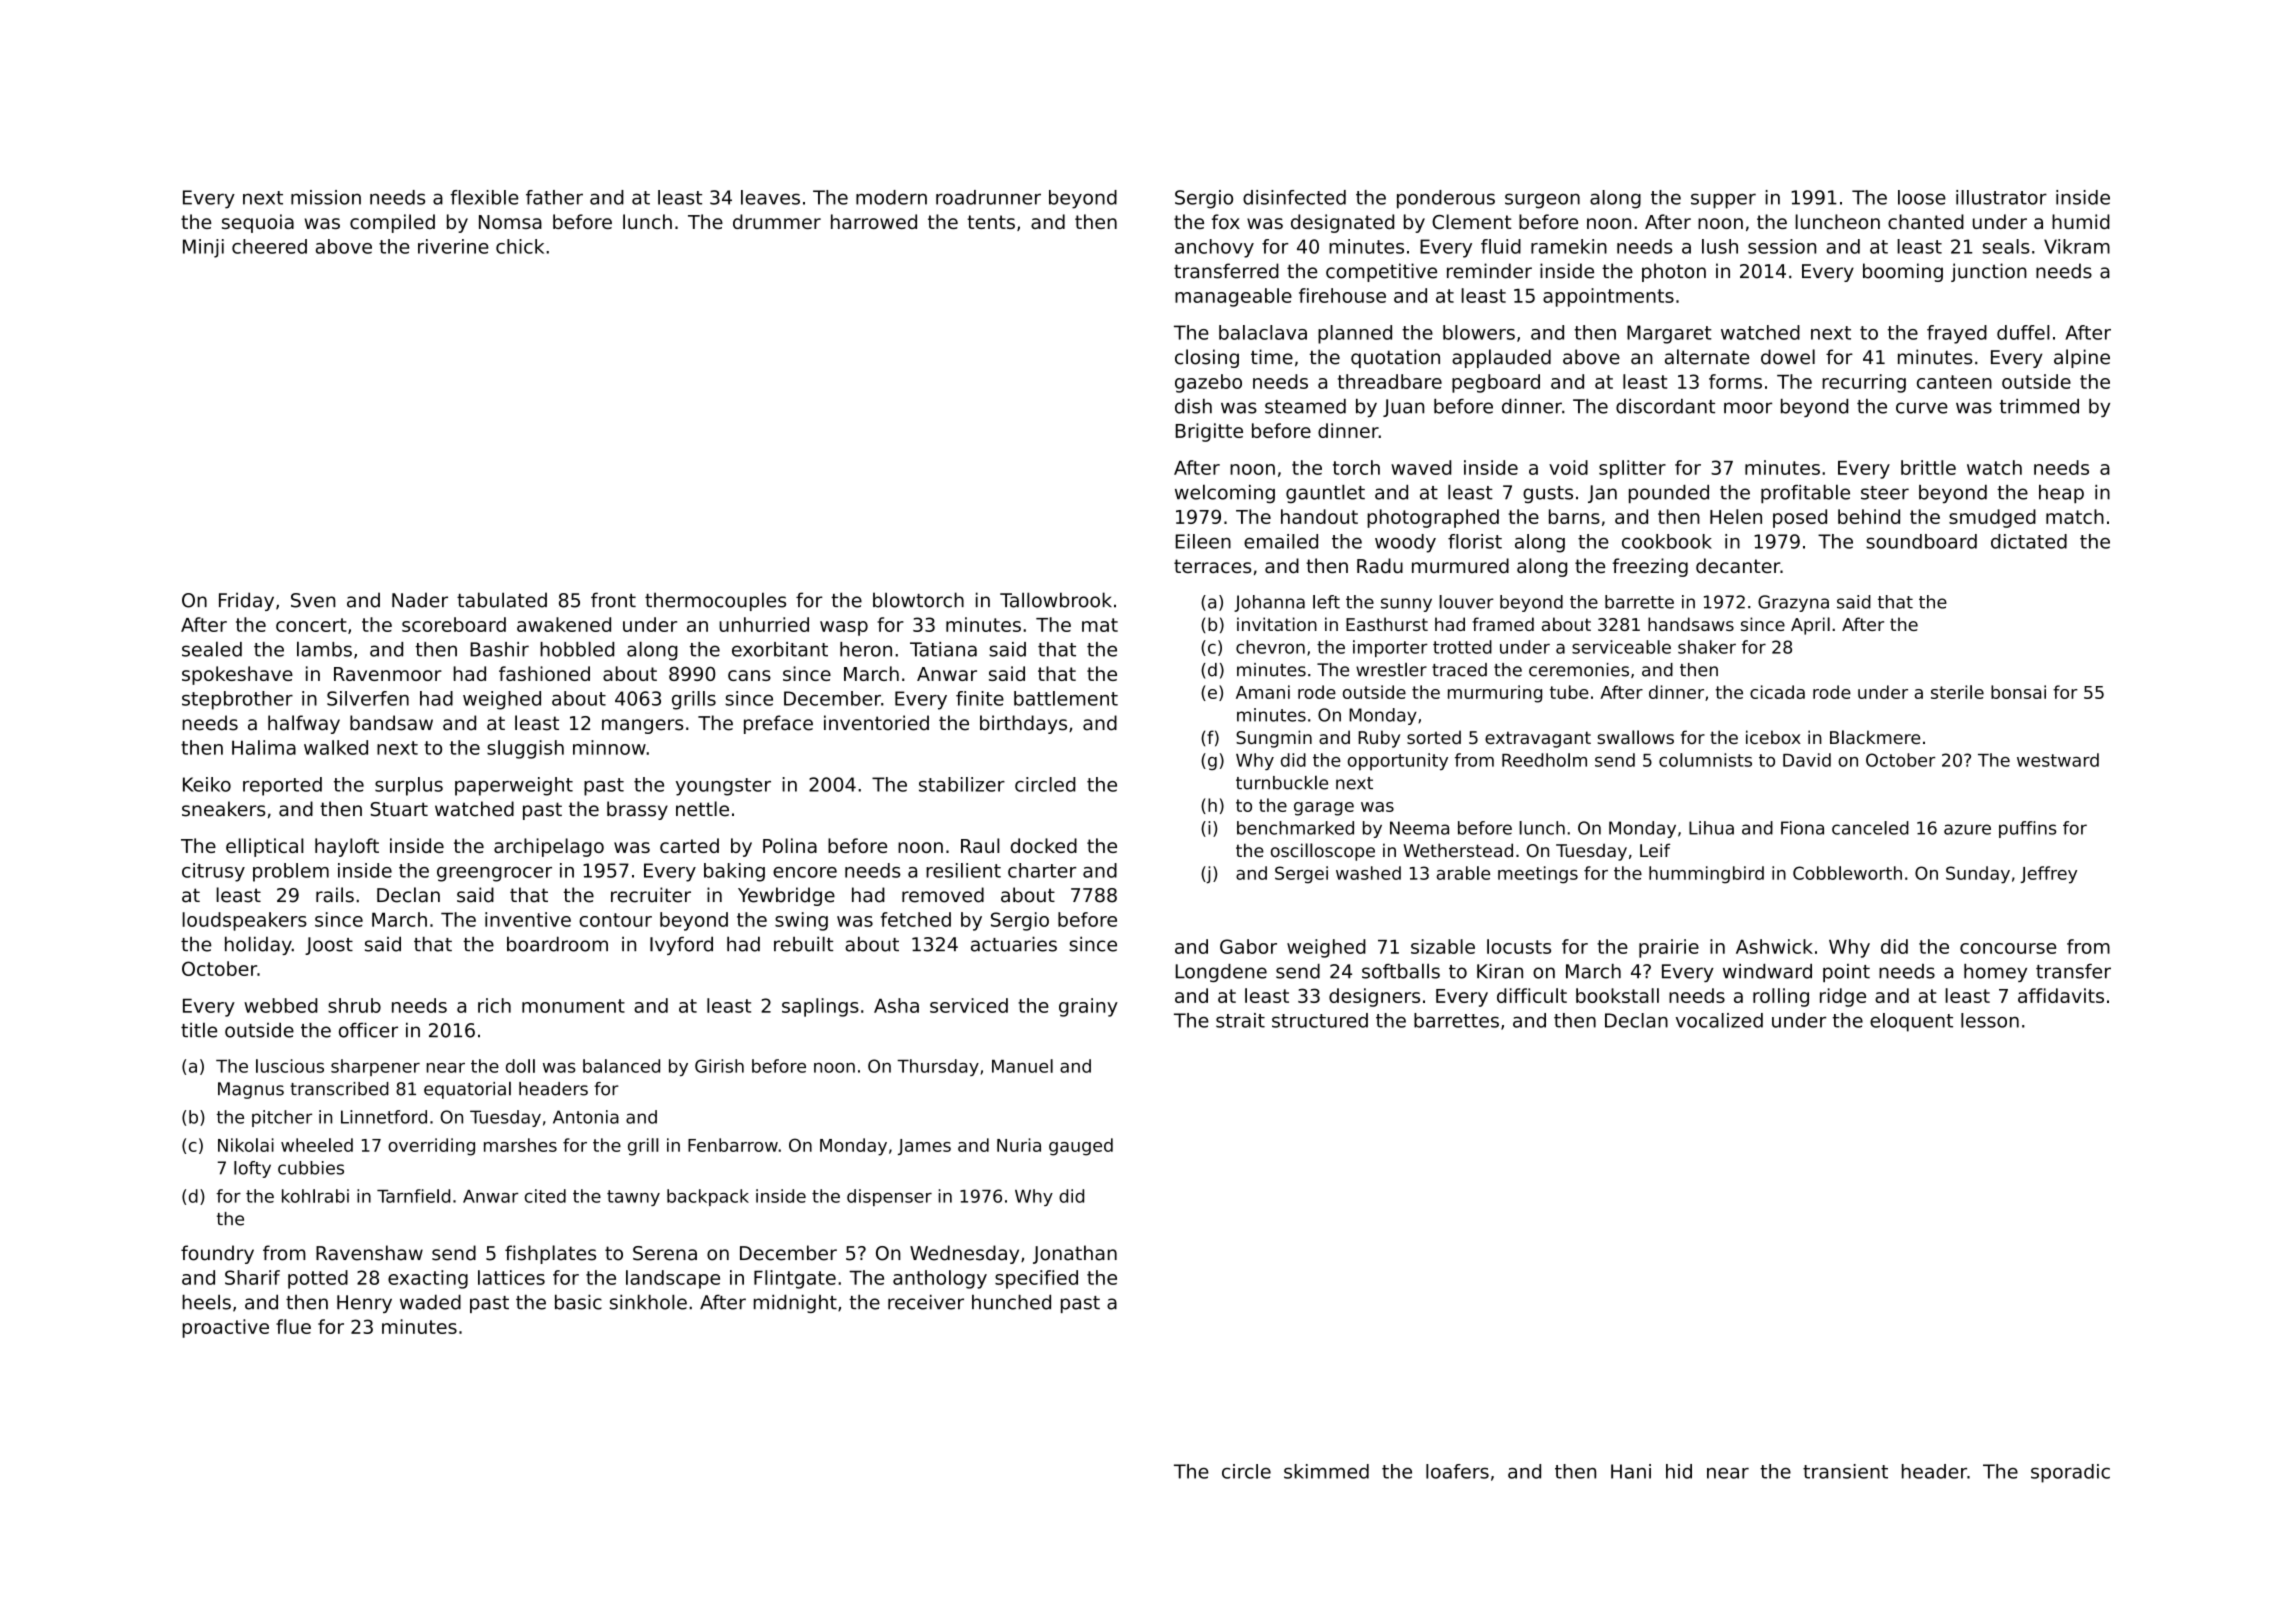 Image resolution: width=2292 pixels, height=1620 pixels. Describe the element at coordinates (1665, 406) in the image. I see `discordant` at that location.
